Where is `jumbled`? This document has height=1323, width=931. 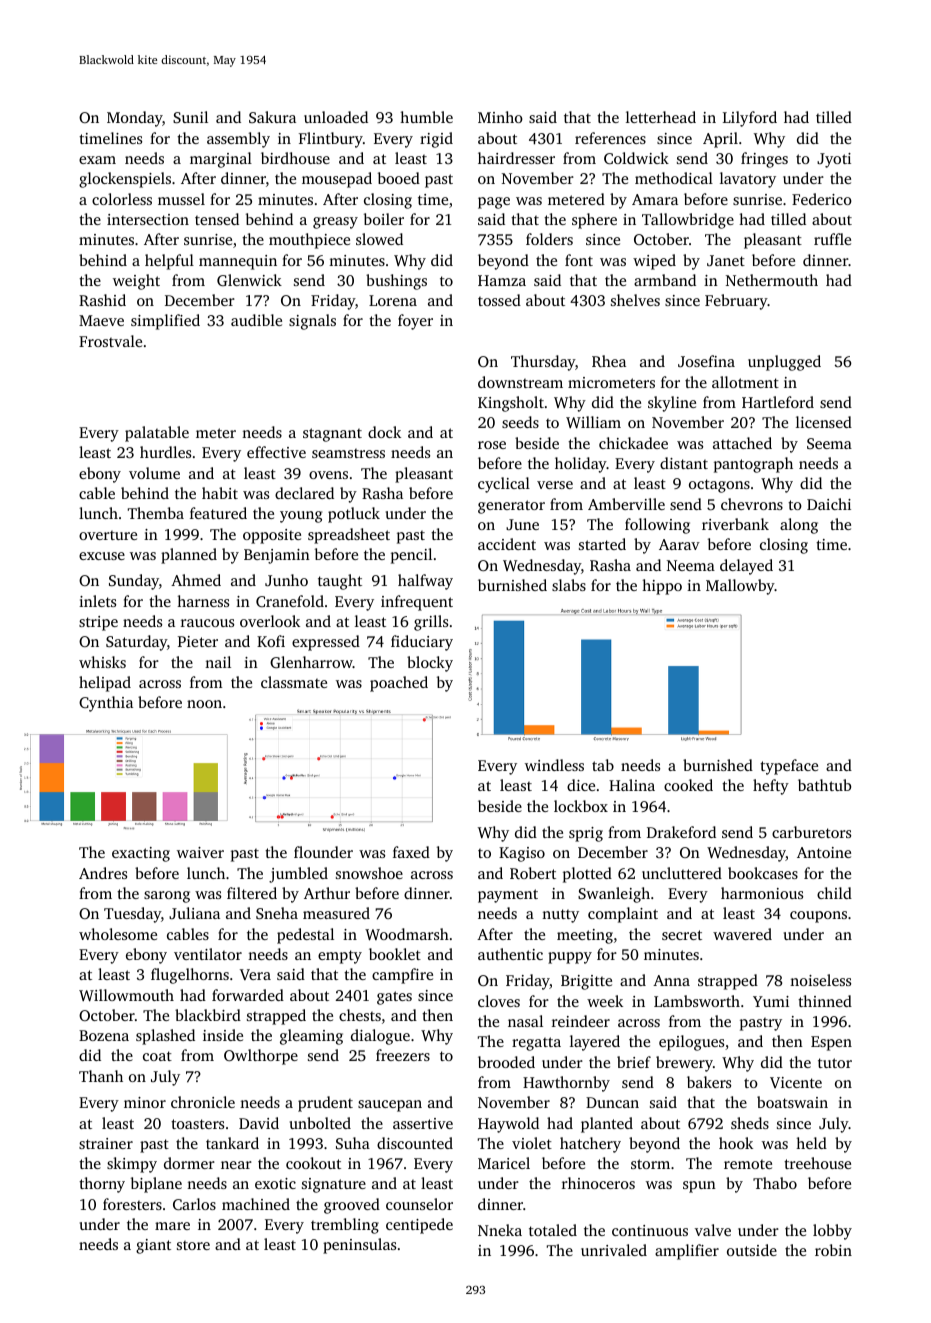 jumbled is located at coordinates (298, 875).
